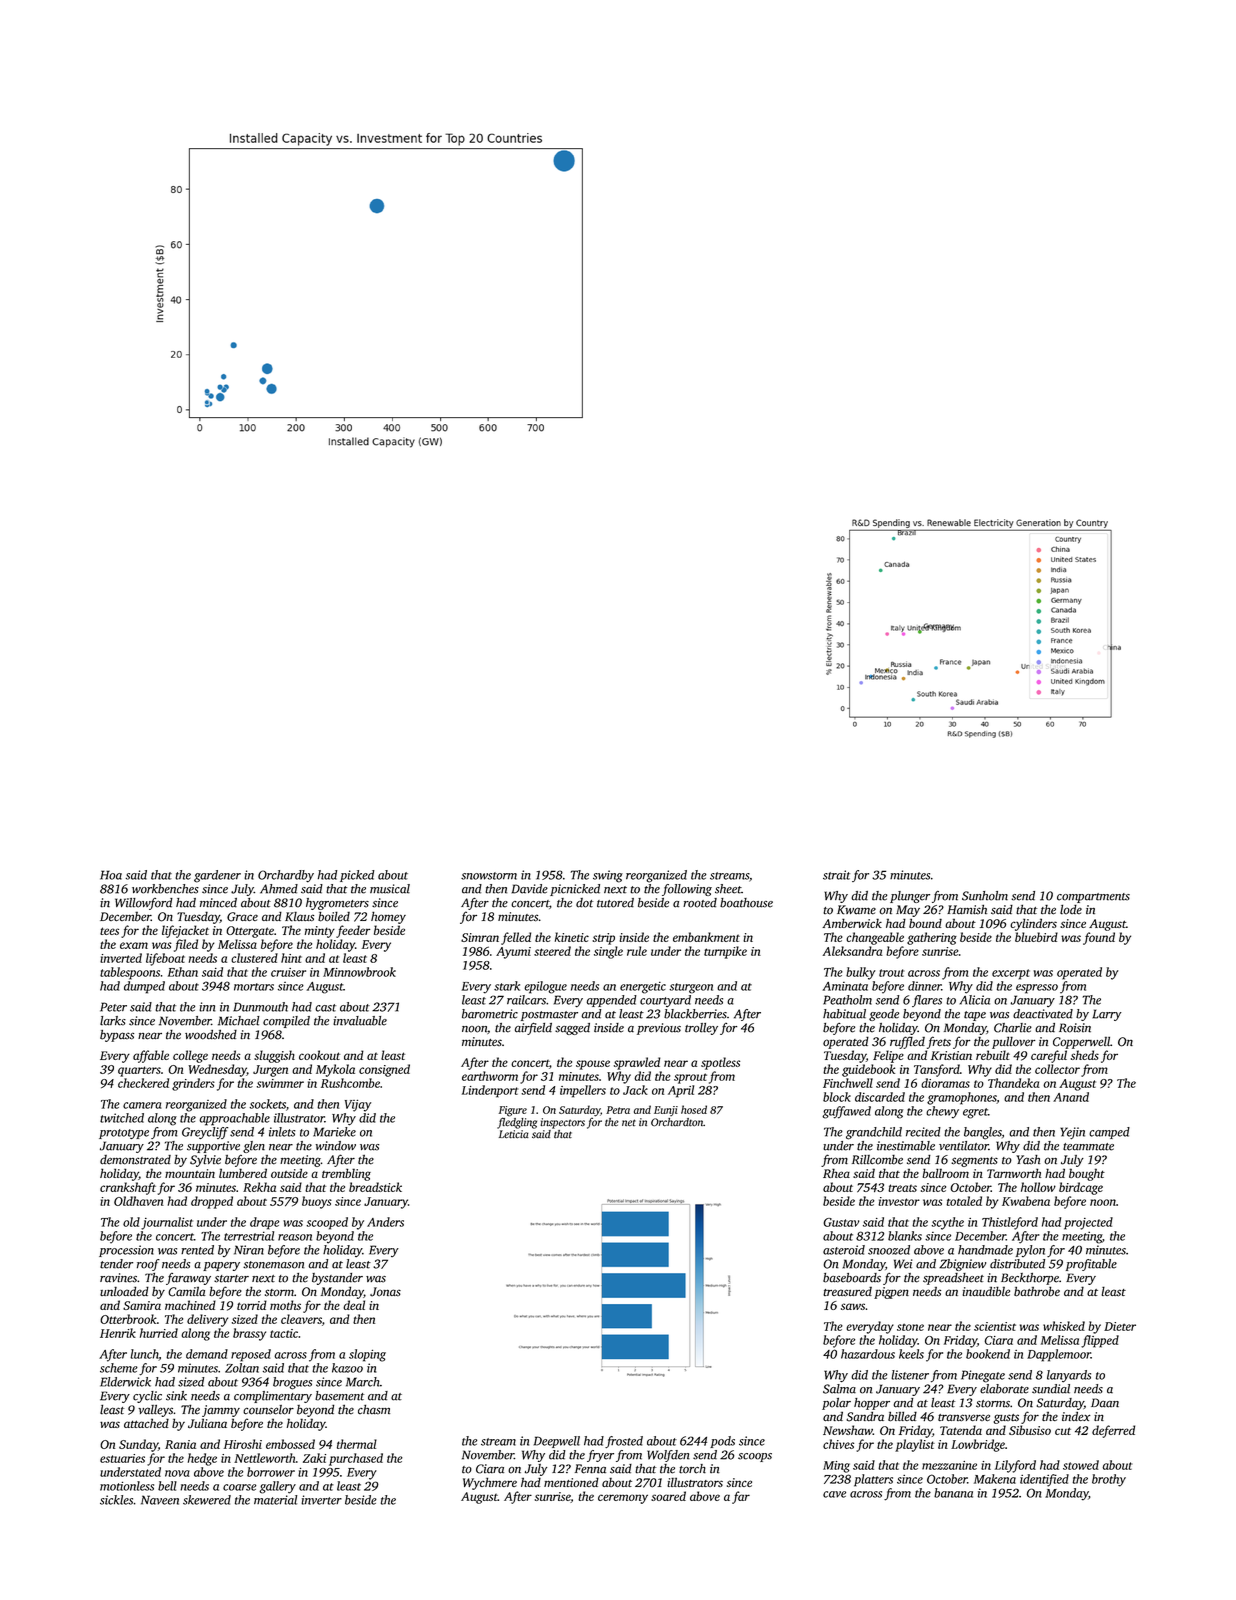  What do you see at coordinates (847, 1292) in the image?
I see `treasured` at bounding box center [847, 1292].
